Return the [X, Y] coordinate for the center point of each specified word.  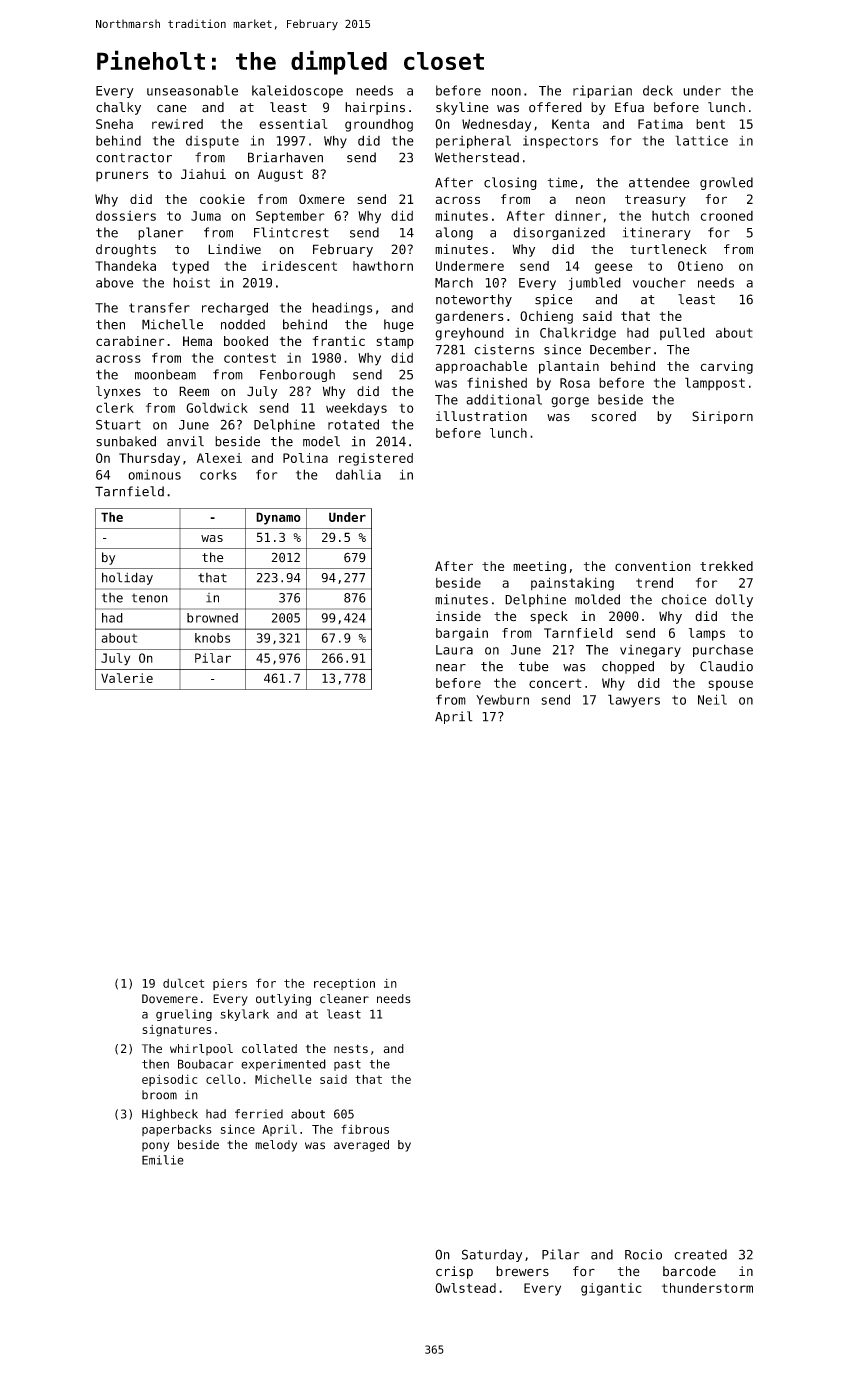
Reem [194, 391]
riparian [602, 91]
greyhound [469, 334]
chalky [118, 108]
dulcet [183, 983]
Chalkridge [578, 334]
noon [506, 92]
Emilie [163, 1160]
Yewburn [502, 700]
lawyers [634, 701]
